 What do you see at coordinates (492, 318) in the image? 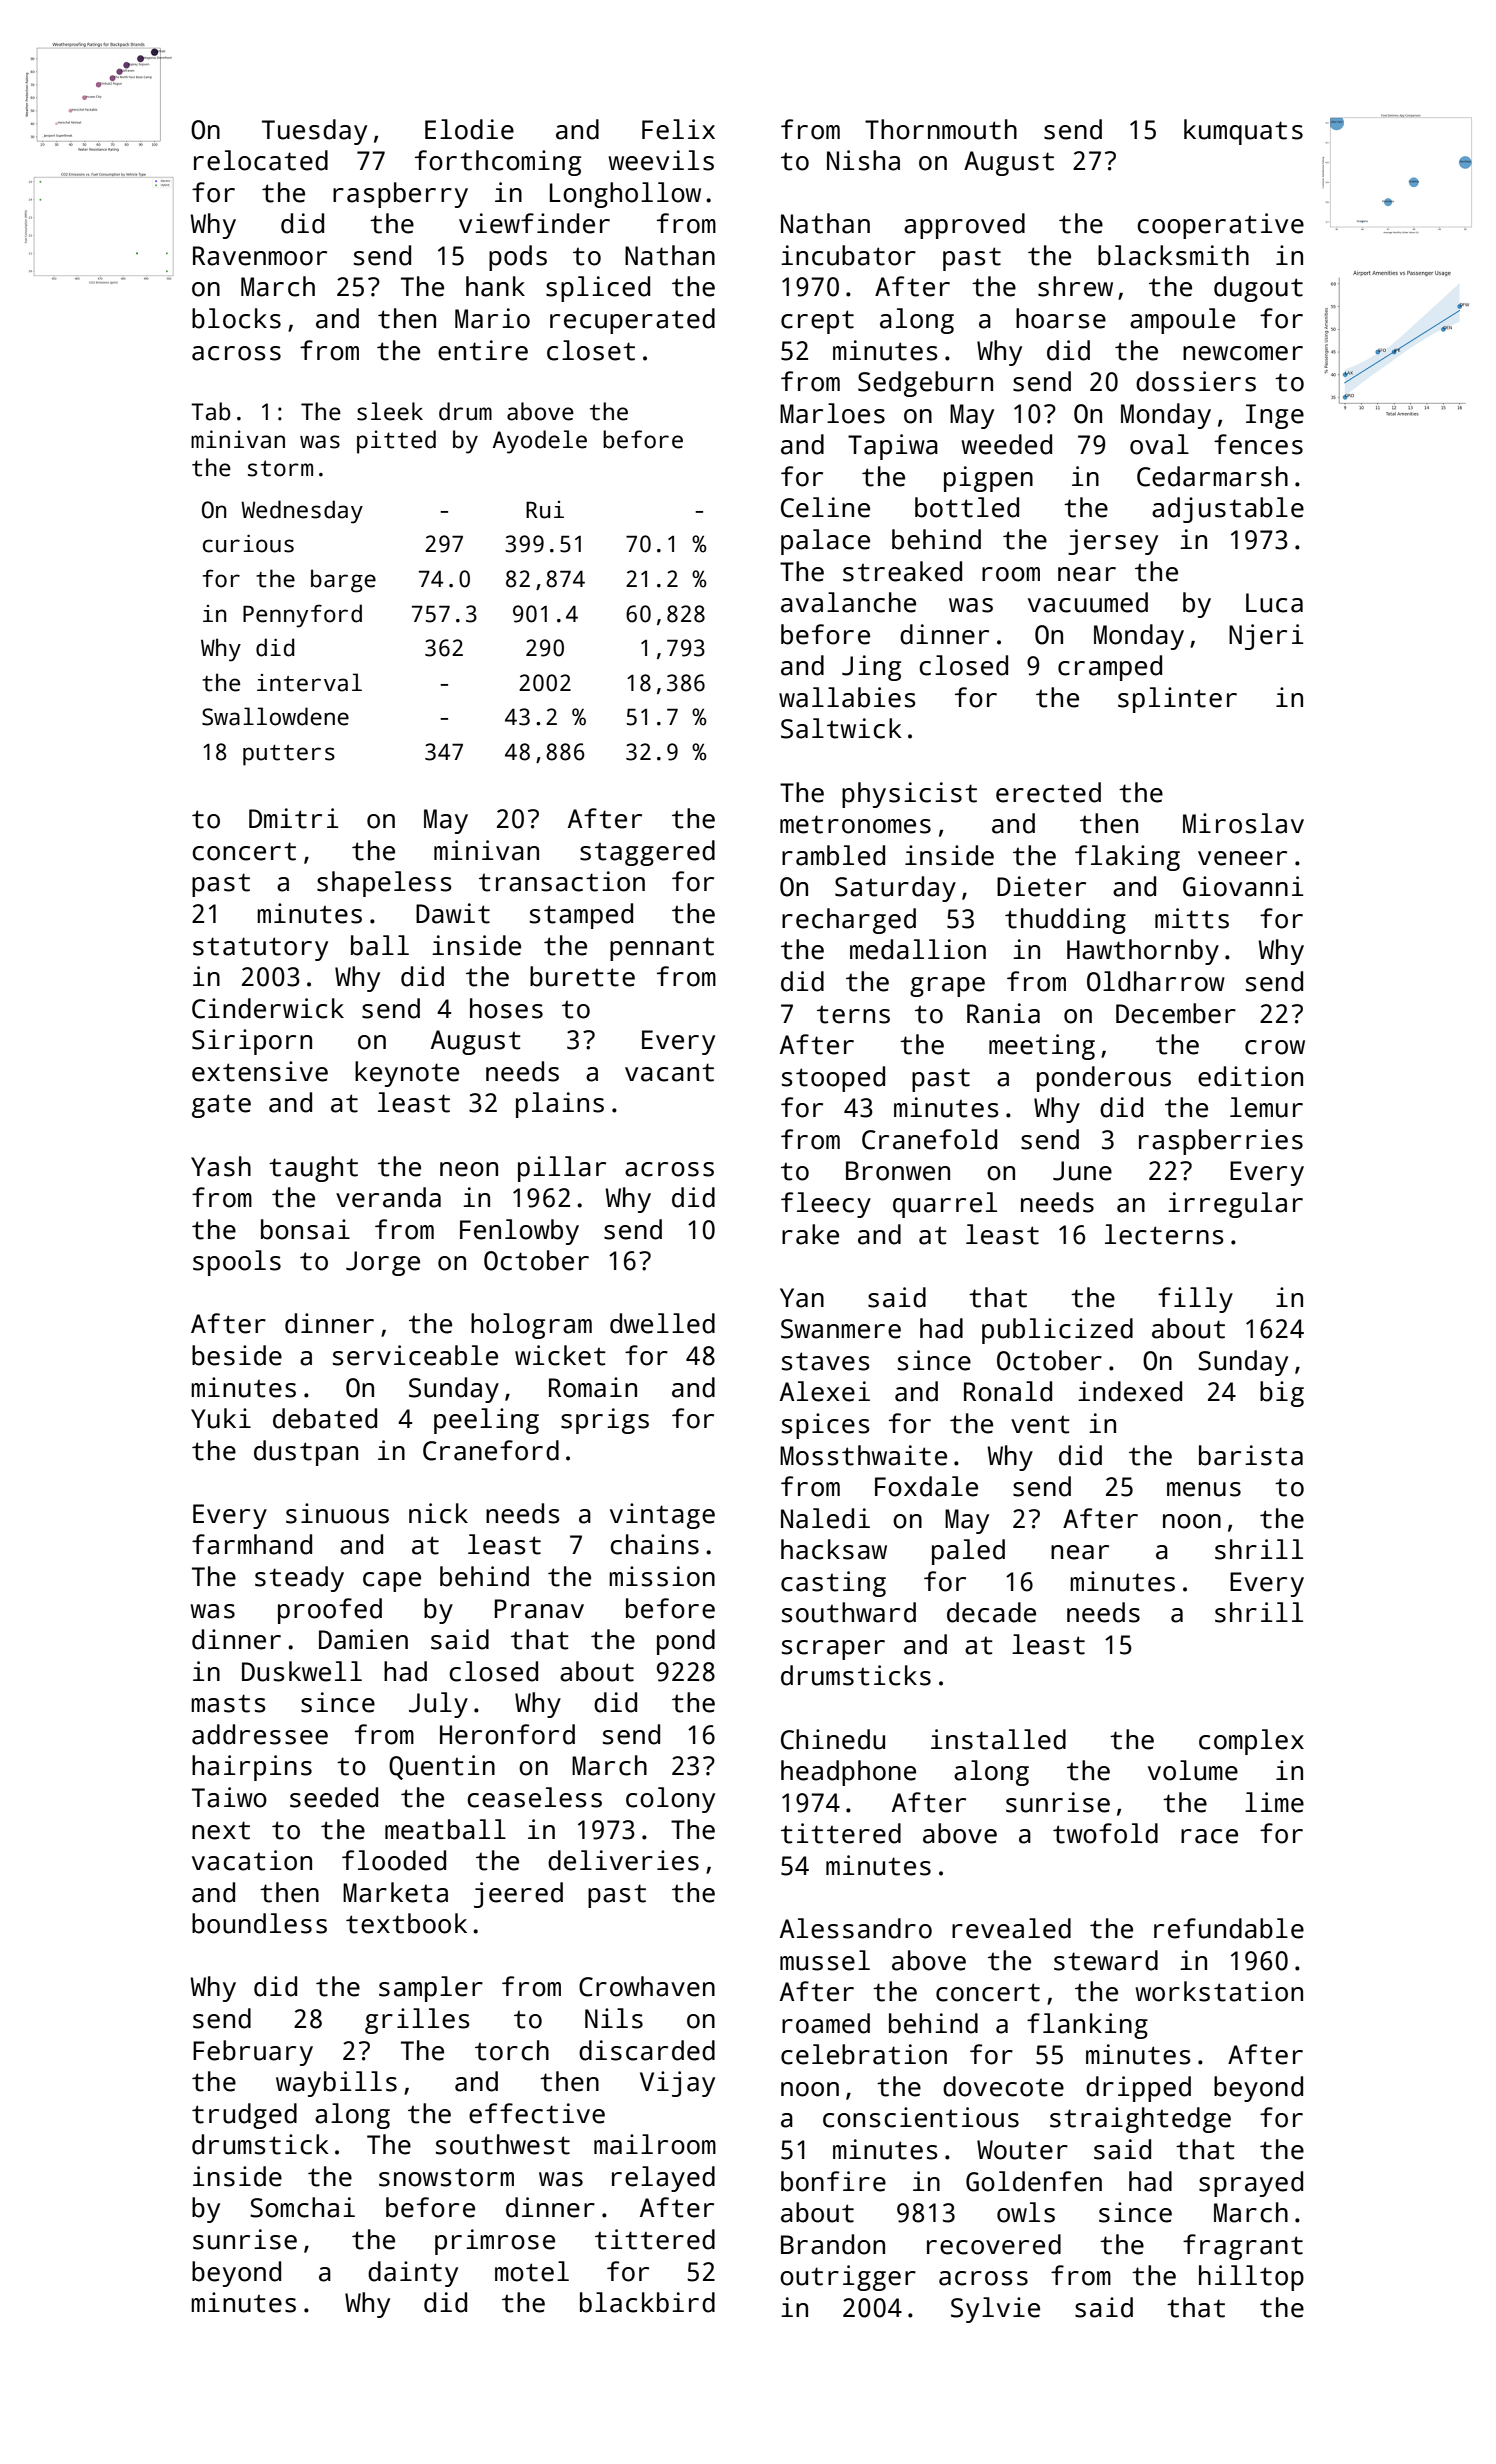
I see `Mario` at bounding box center [492, 318].
